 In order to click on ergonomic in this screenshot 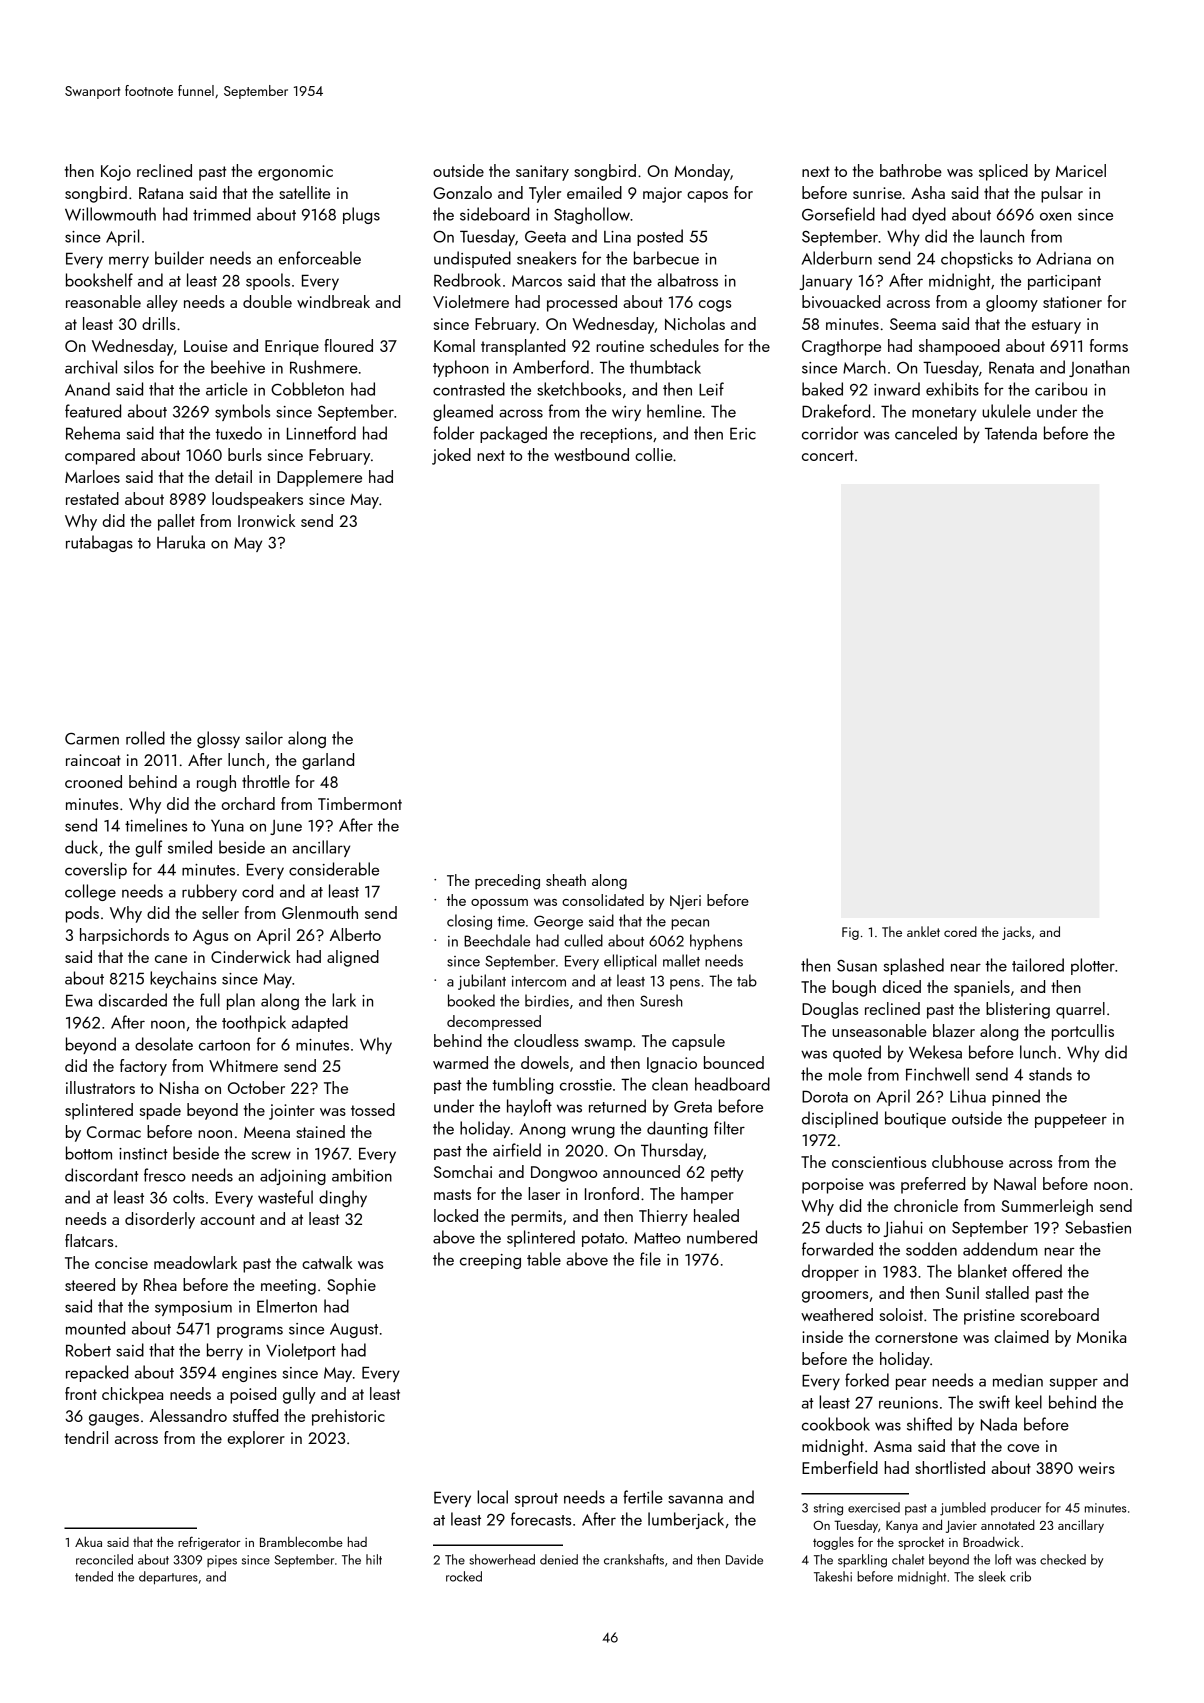, I will do `click(295, 173)`.
